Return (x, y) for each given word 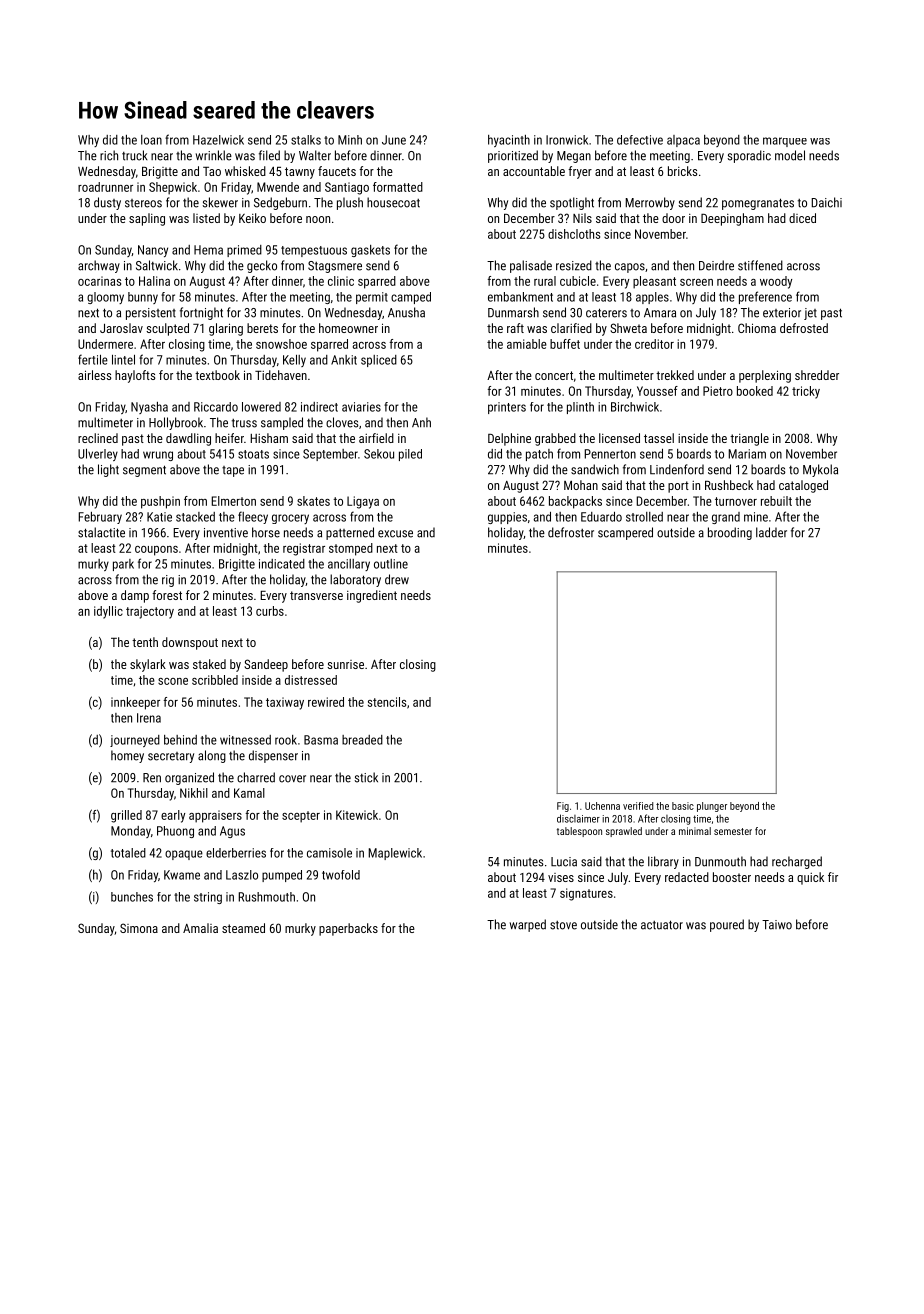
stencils (387, 702)
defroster (571, 532)
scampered (625, 533)
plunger (712, 807)
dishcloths (574, 234)
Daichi (826, 202)
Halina (154, 281)
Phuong (175, 832)
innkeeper (135, 703)
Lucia (564, 862)
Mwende (278, 187)
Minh (350, 140)
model (790, 155)
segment (144, 471)
